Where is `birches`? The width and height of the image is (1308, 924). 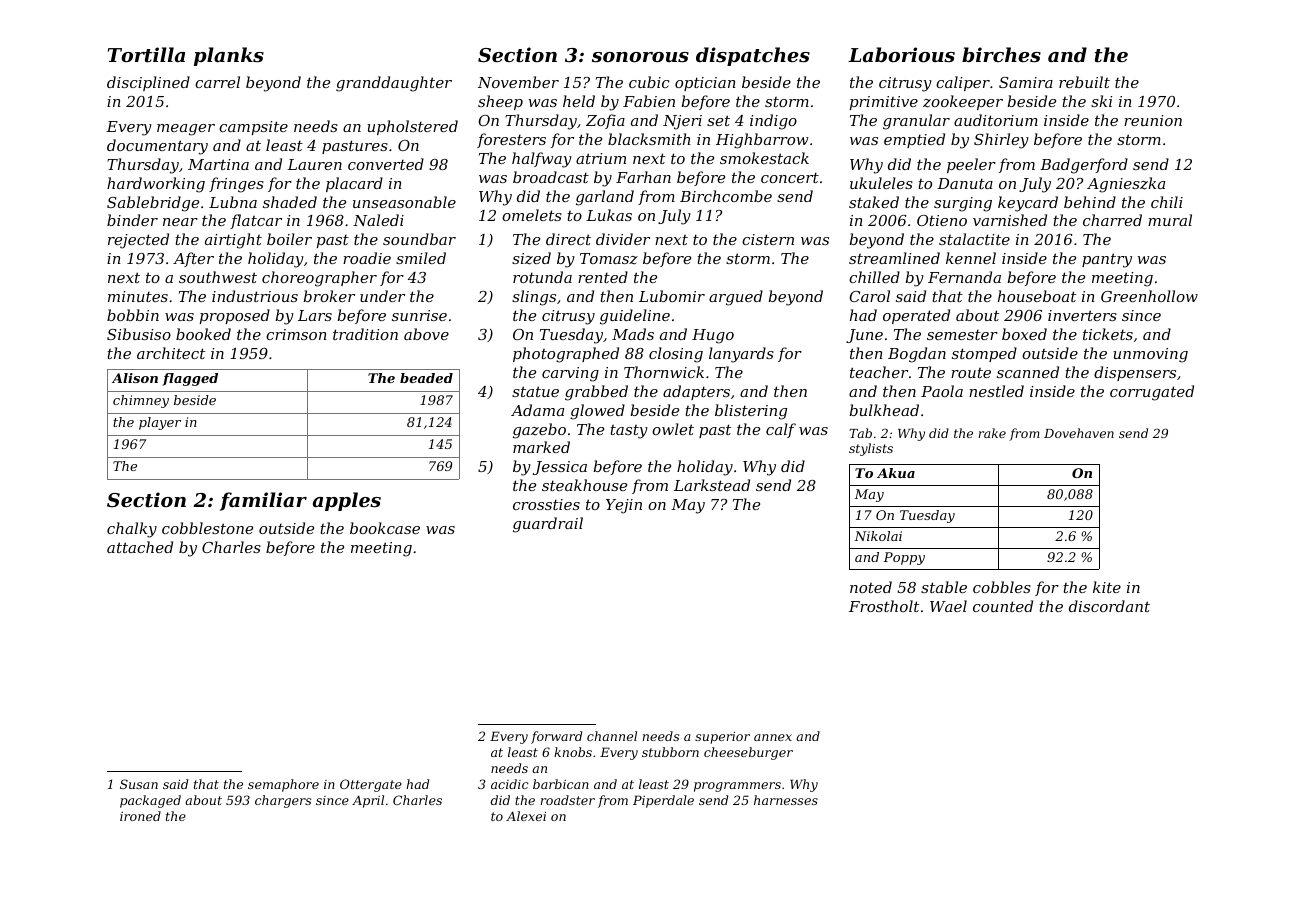
birches is located at coordinates (1001, 55).
